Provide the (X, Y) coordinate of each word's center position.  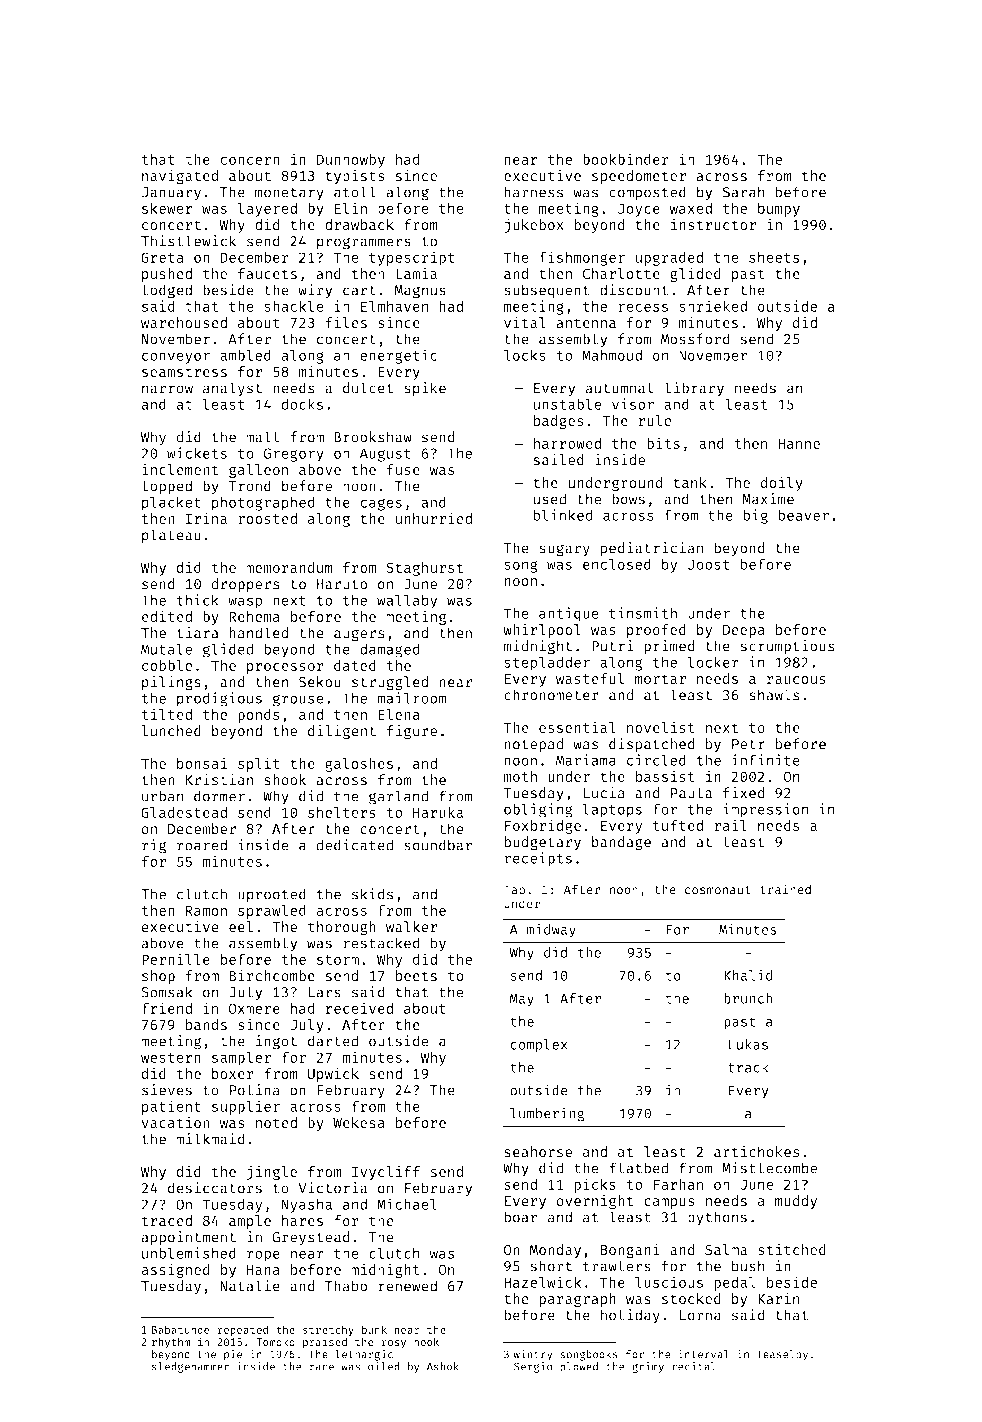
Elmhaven (394, 306)
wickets (197, 453)
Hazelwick (542, 1282)
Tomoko (275, 1342)
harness (533, 192)
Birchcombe (272, 976)
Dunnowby (351, 161)
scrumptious (787, 647)
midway (551, 931)
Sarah (744, 192)
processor (285, 668)
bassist (665, 776)
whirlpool (542, 631)
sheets (774, 257)
